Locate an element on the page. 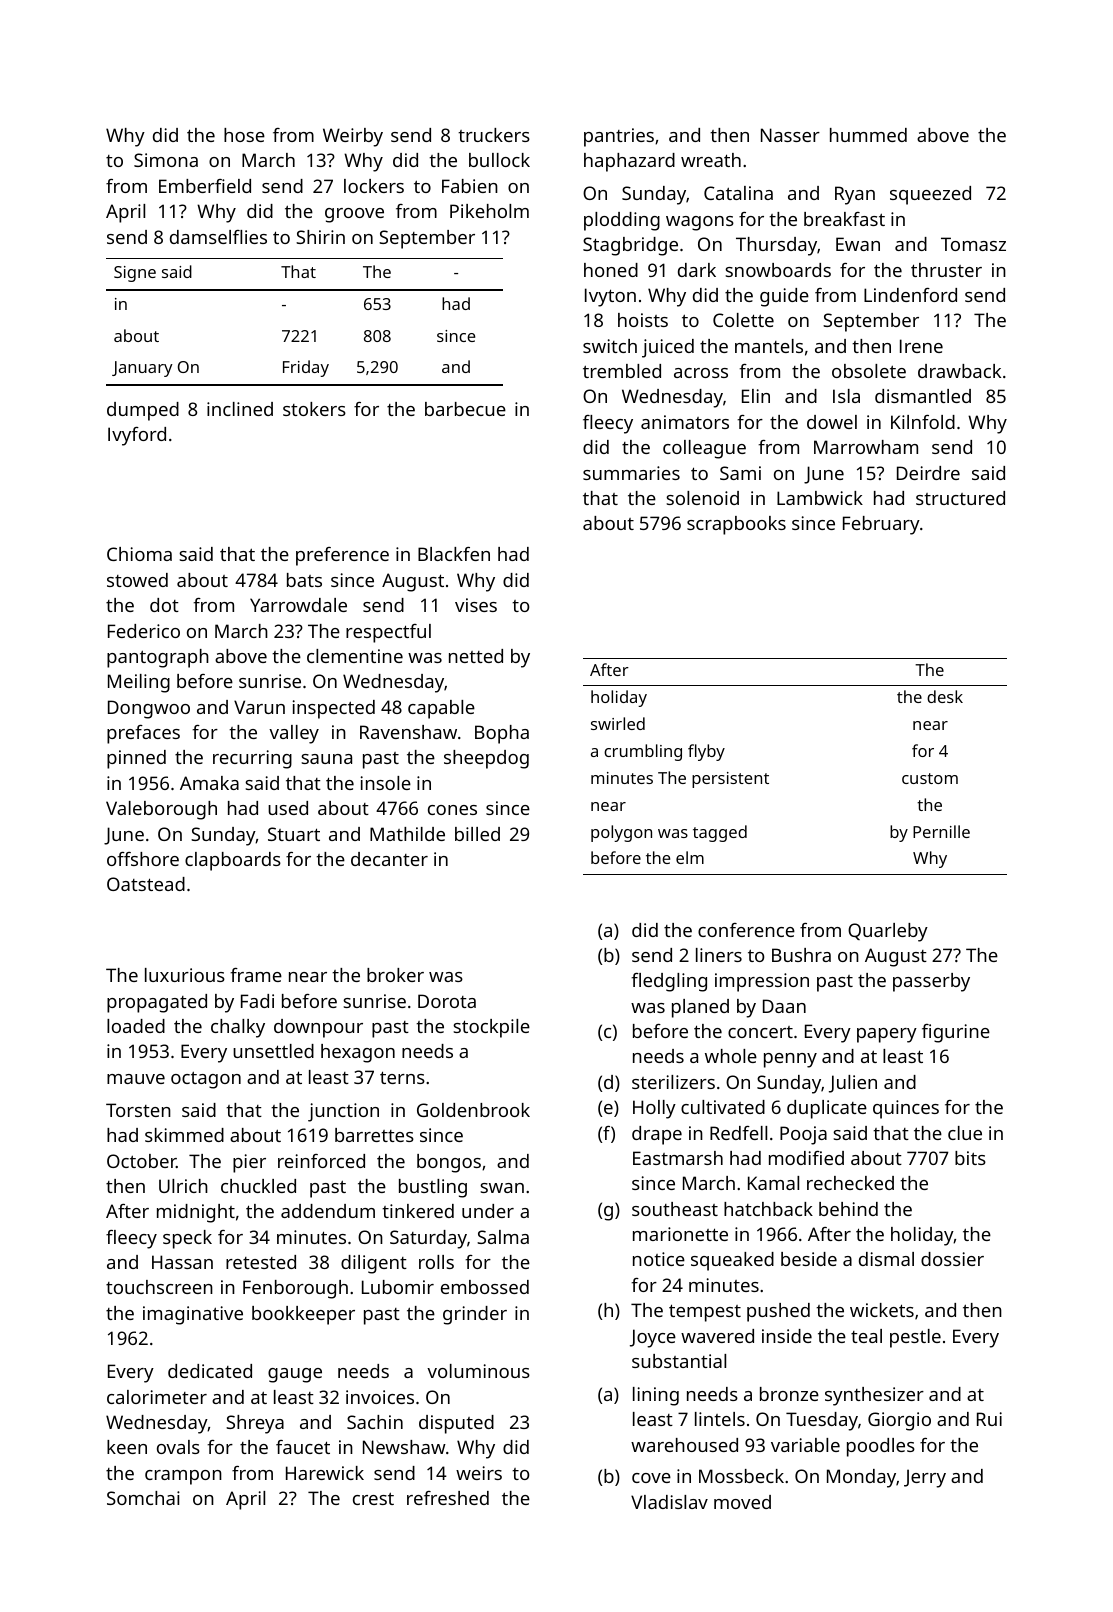  elm is located at coordinates (690, 857).
